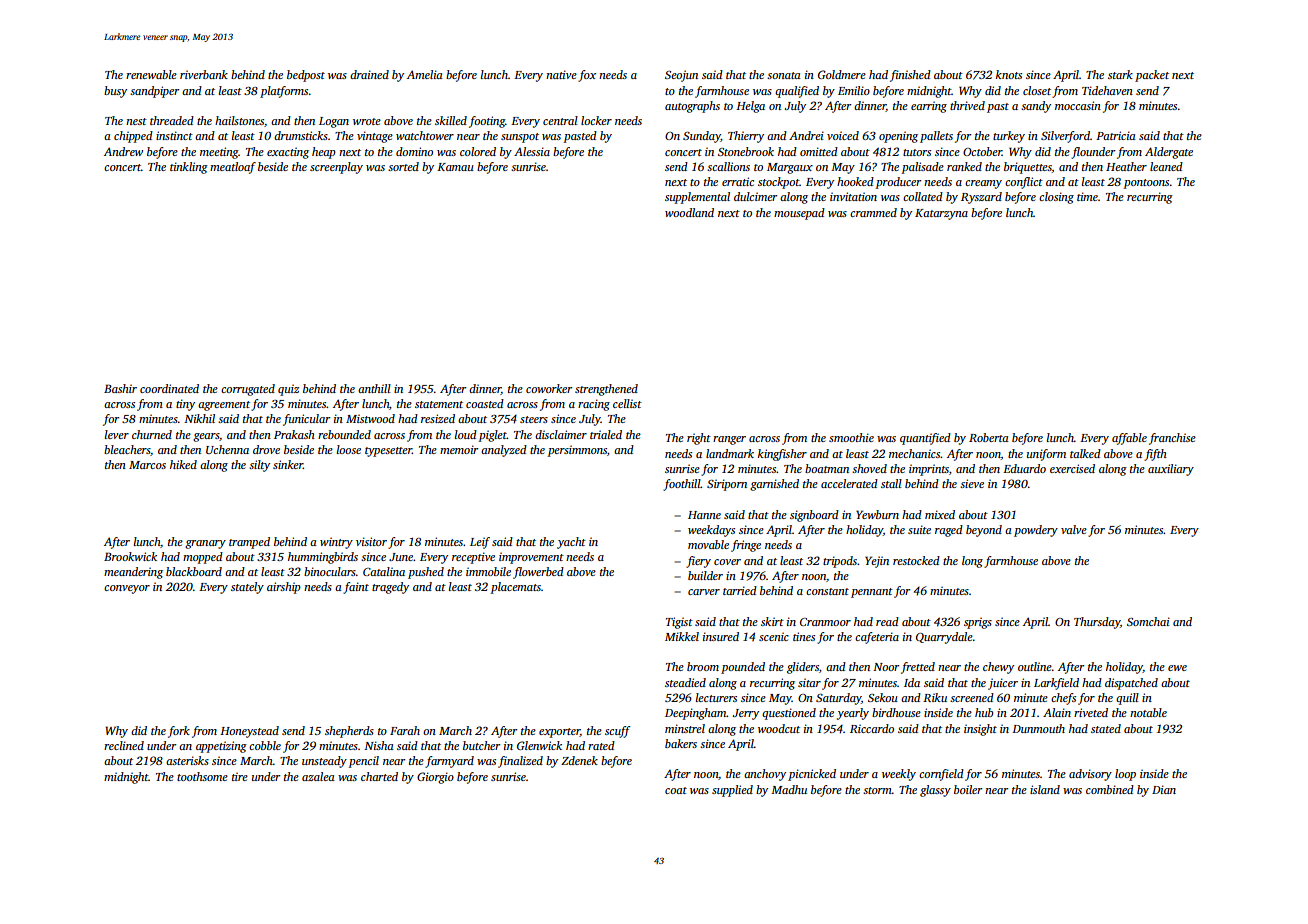  I want to click on stark, so click(1120, 74).
